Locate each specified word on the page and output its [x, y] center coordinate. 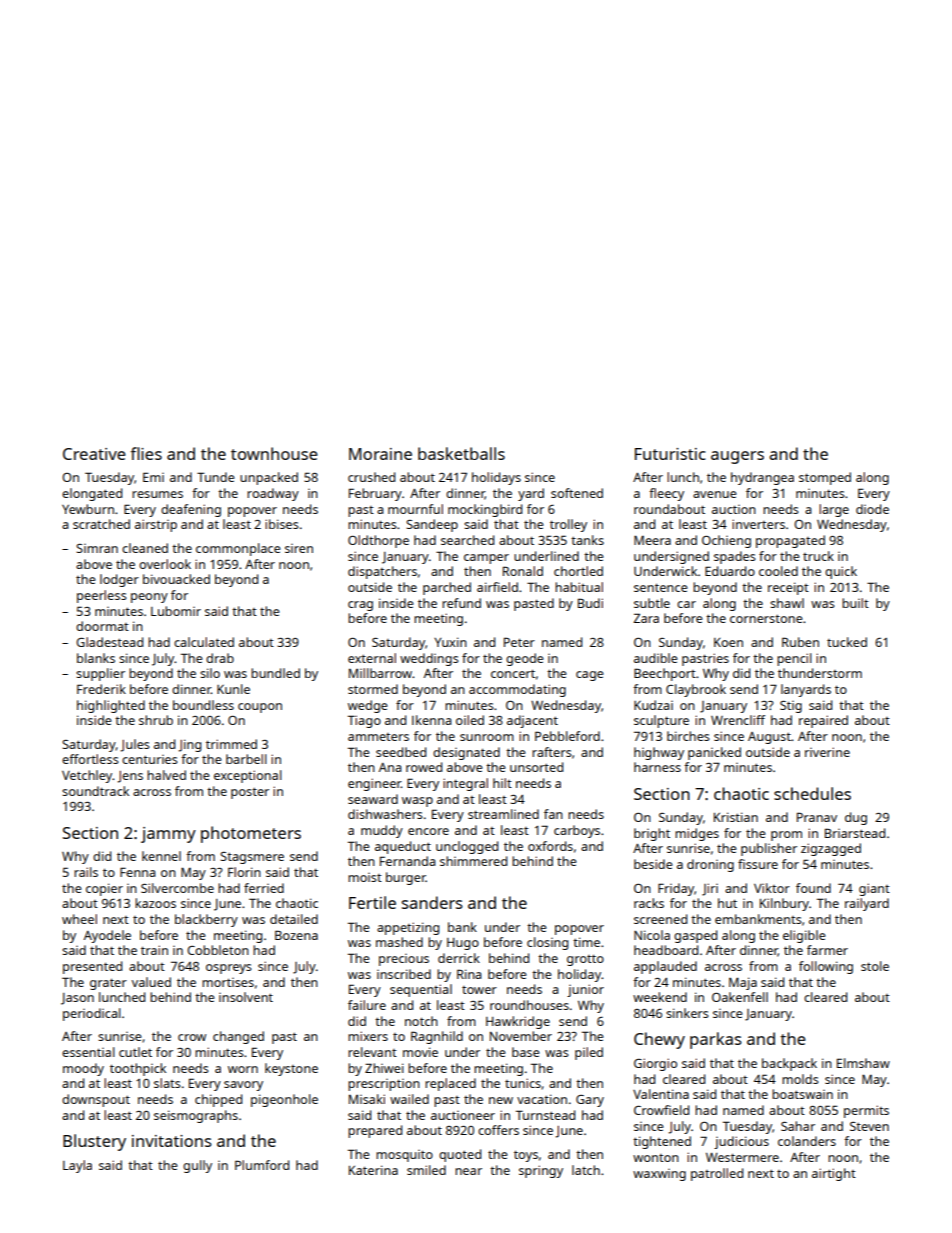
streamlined [503, 814]
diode [872, 509]
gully [197, 1166]
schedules [812, 793]
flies [146, 453]
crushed [371, 477]
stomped [825, 478]
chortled [578, 571]
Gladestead [109, 642]
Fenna [137, 872]
